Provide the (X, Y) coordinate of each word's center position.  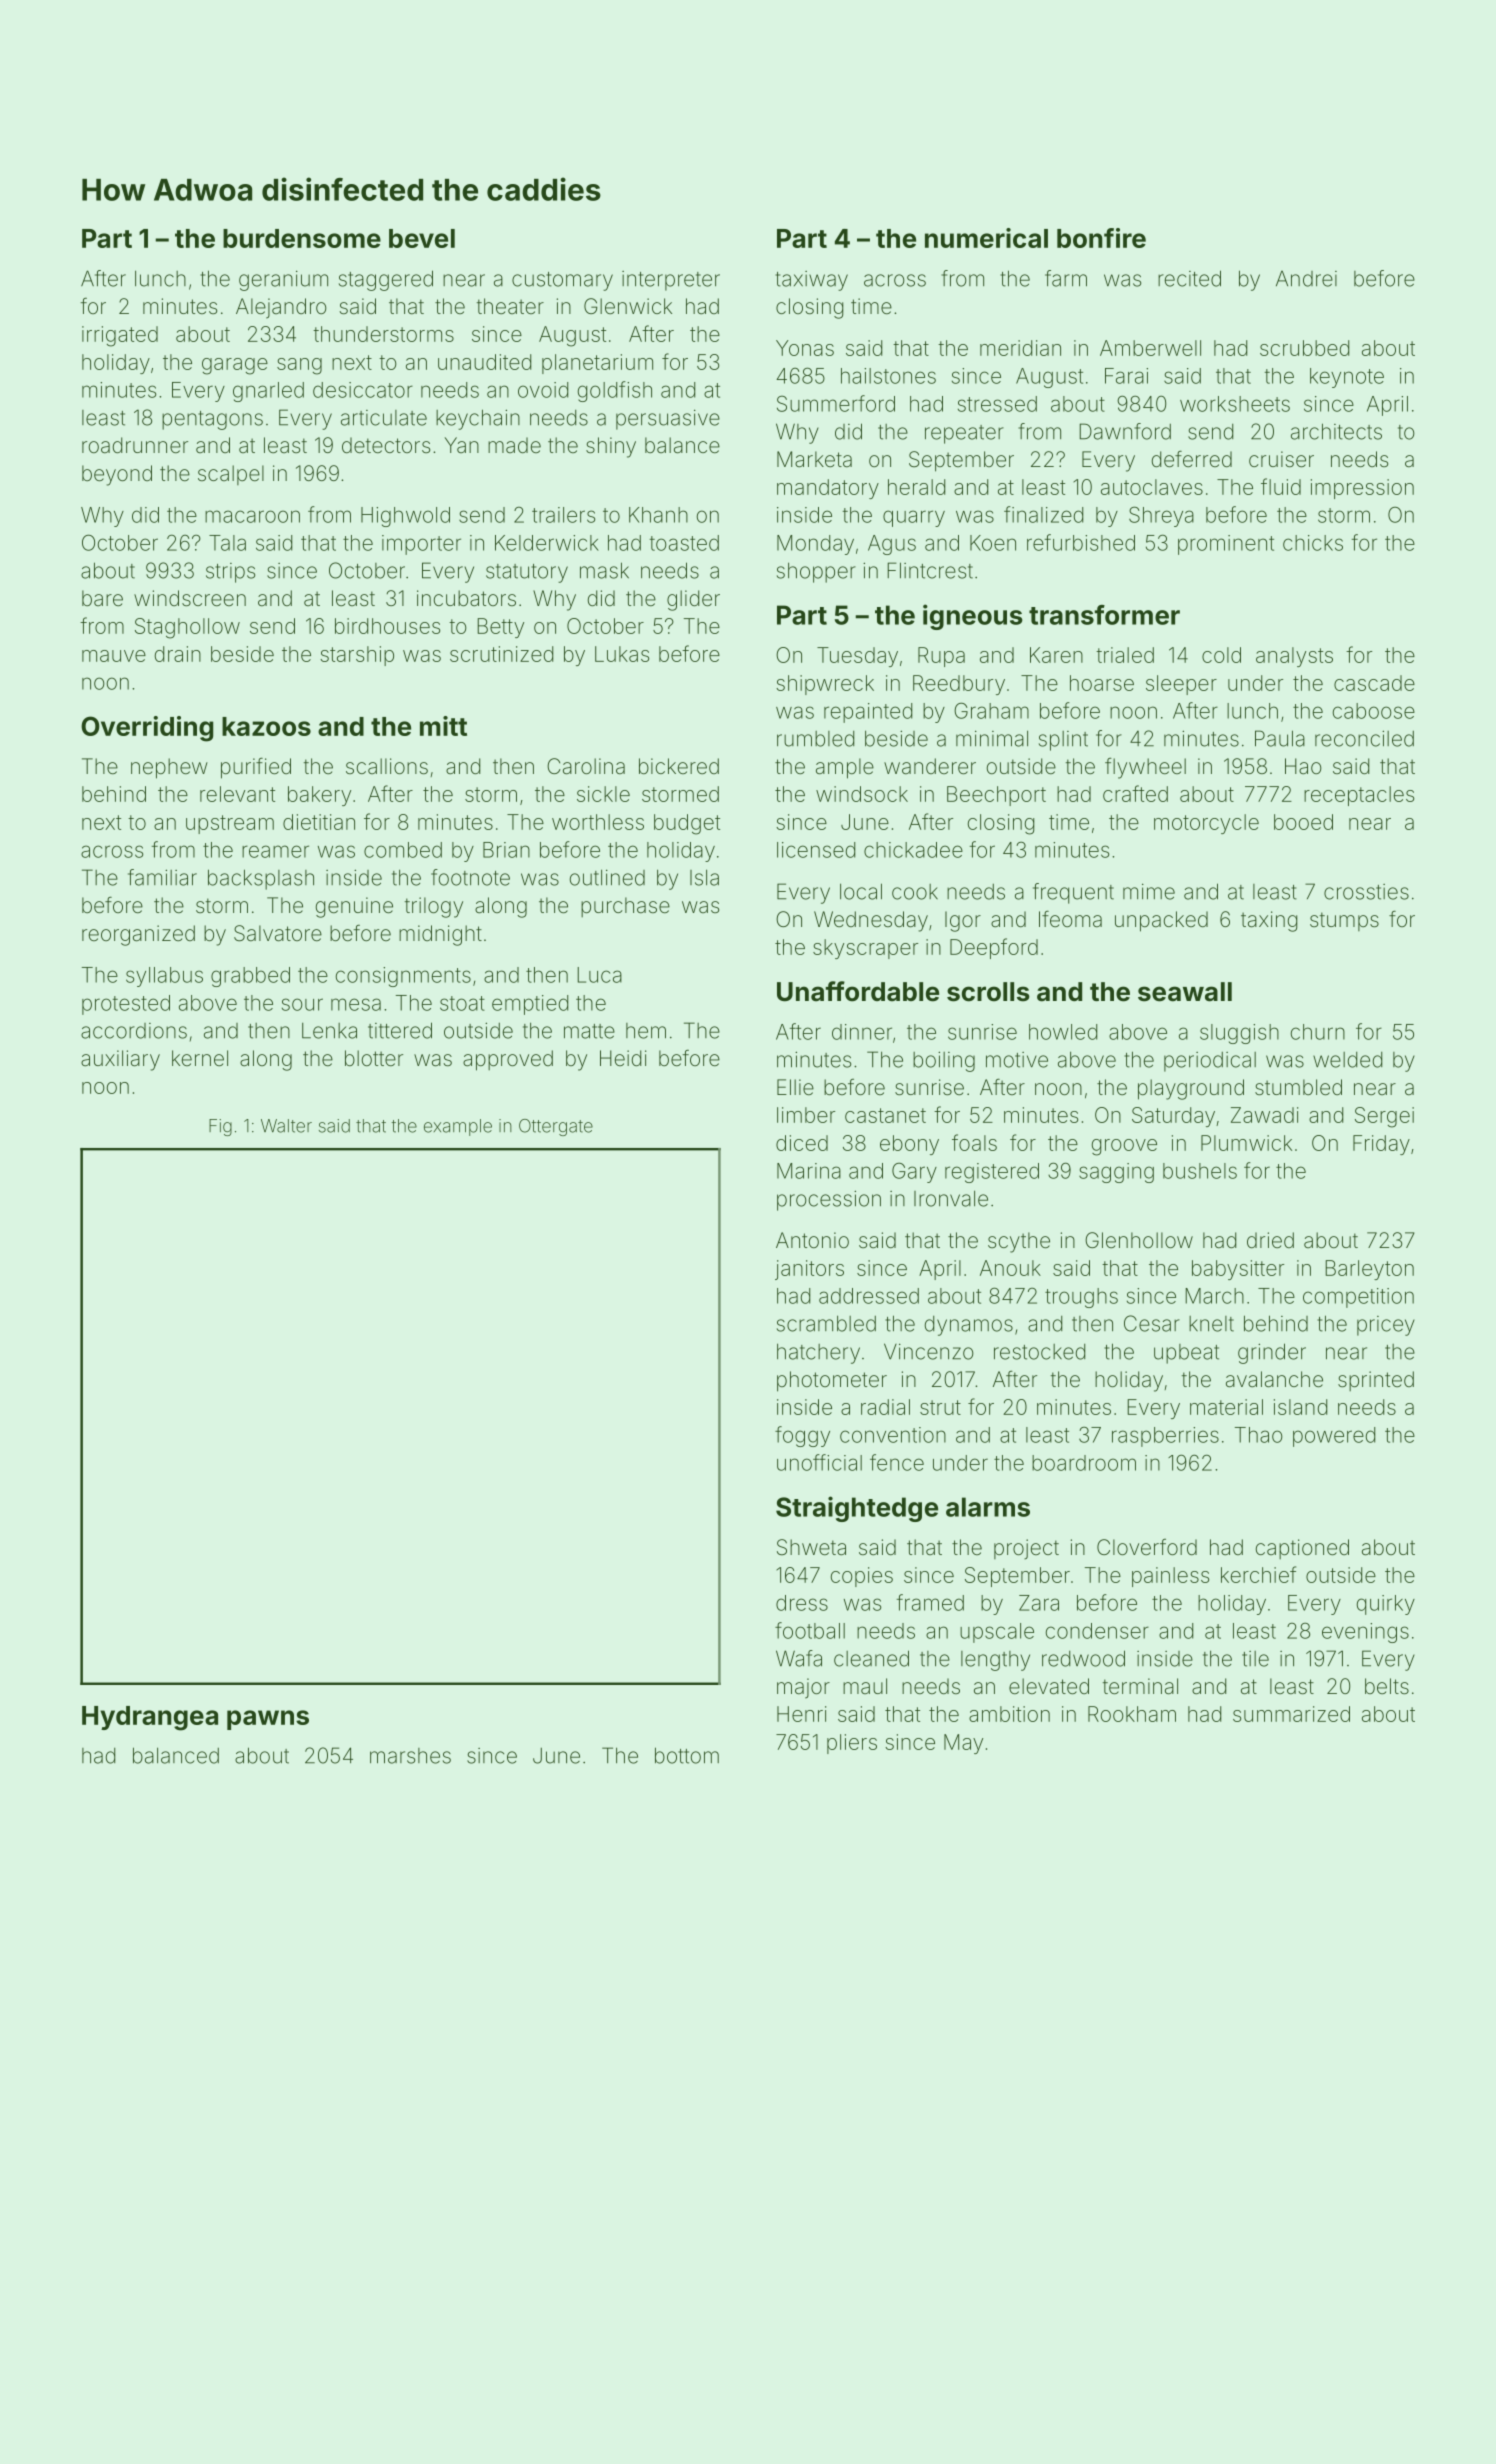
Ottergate (556, 1127)
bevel (422, 238)
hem (646, 1031)
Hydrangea (150, 1718)
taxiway (811, 281)
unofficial (819, 1462)
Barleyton (1370, 1270)
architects (1336, 431)
